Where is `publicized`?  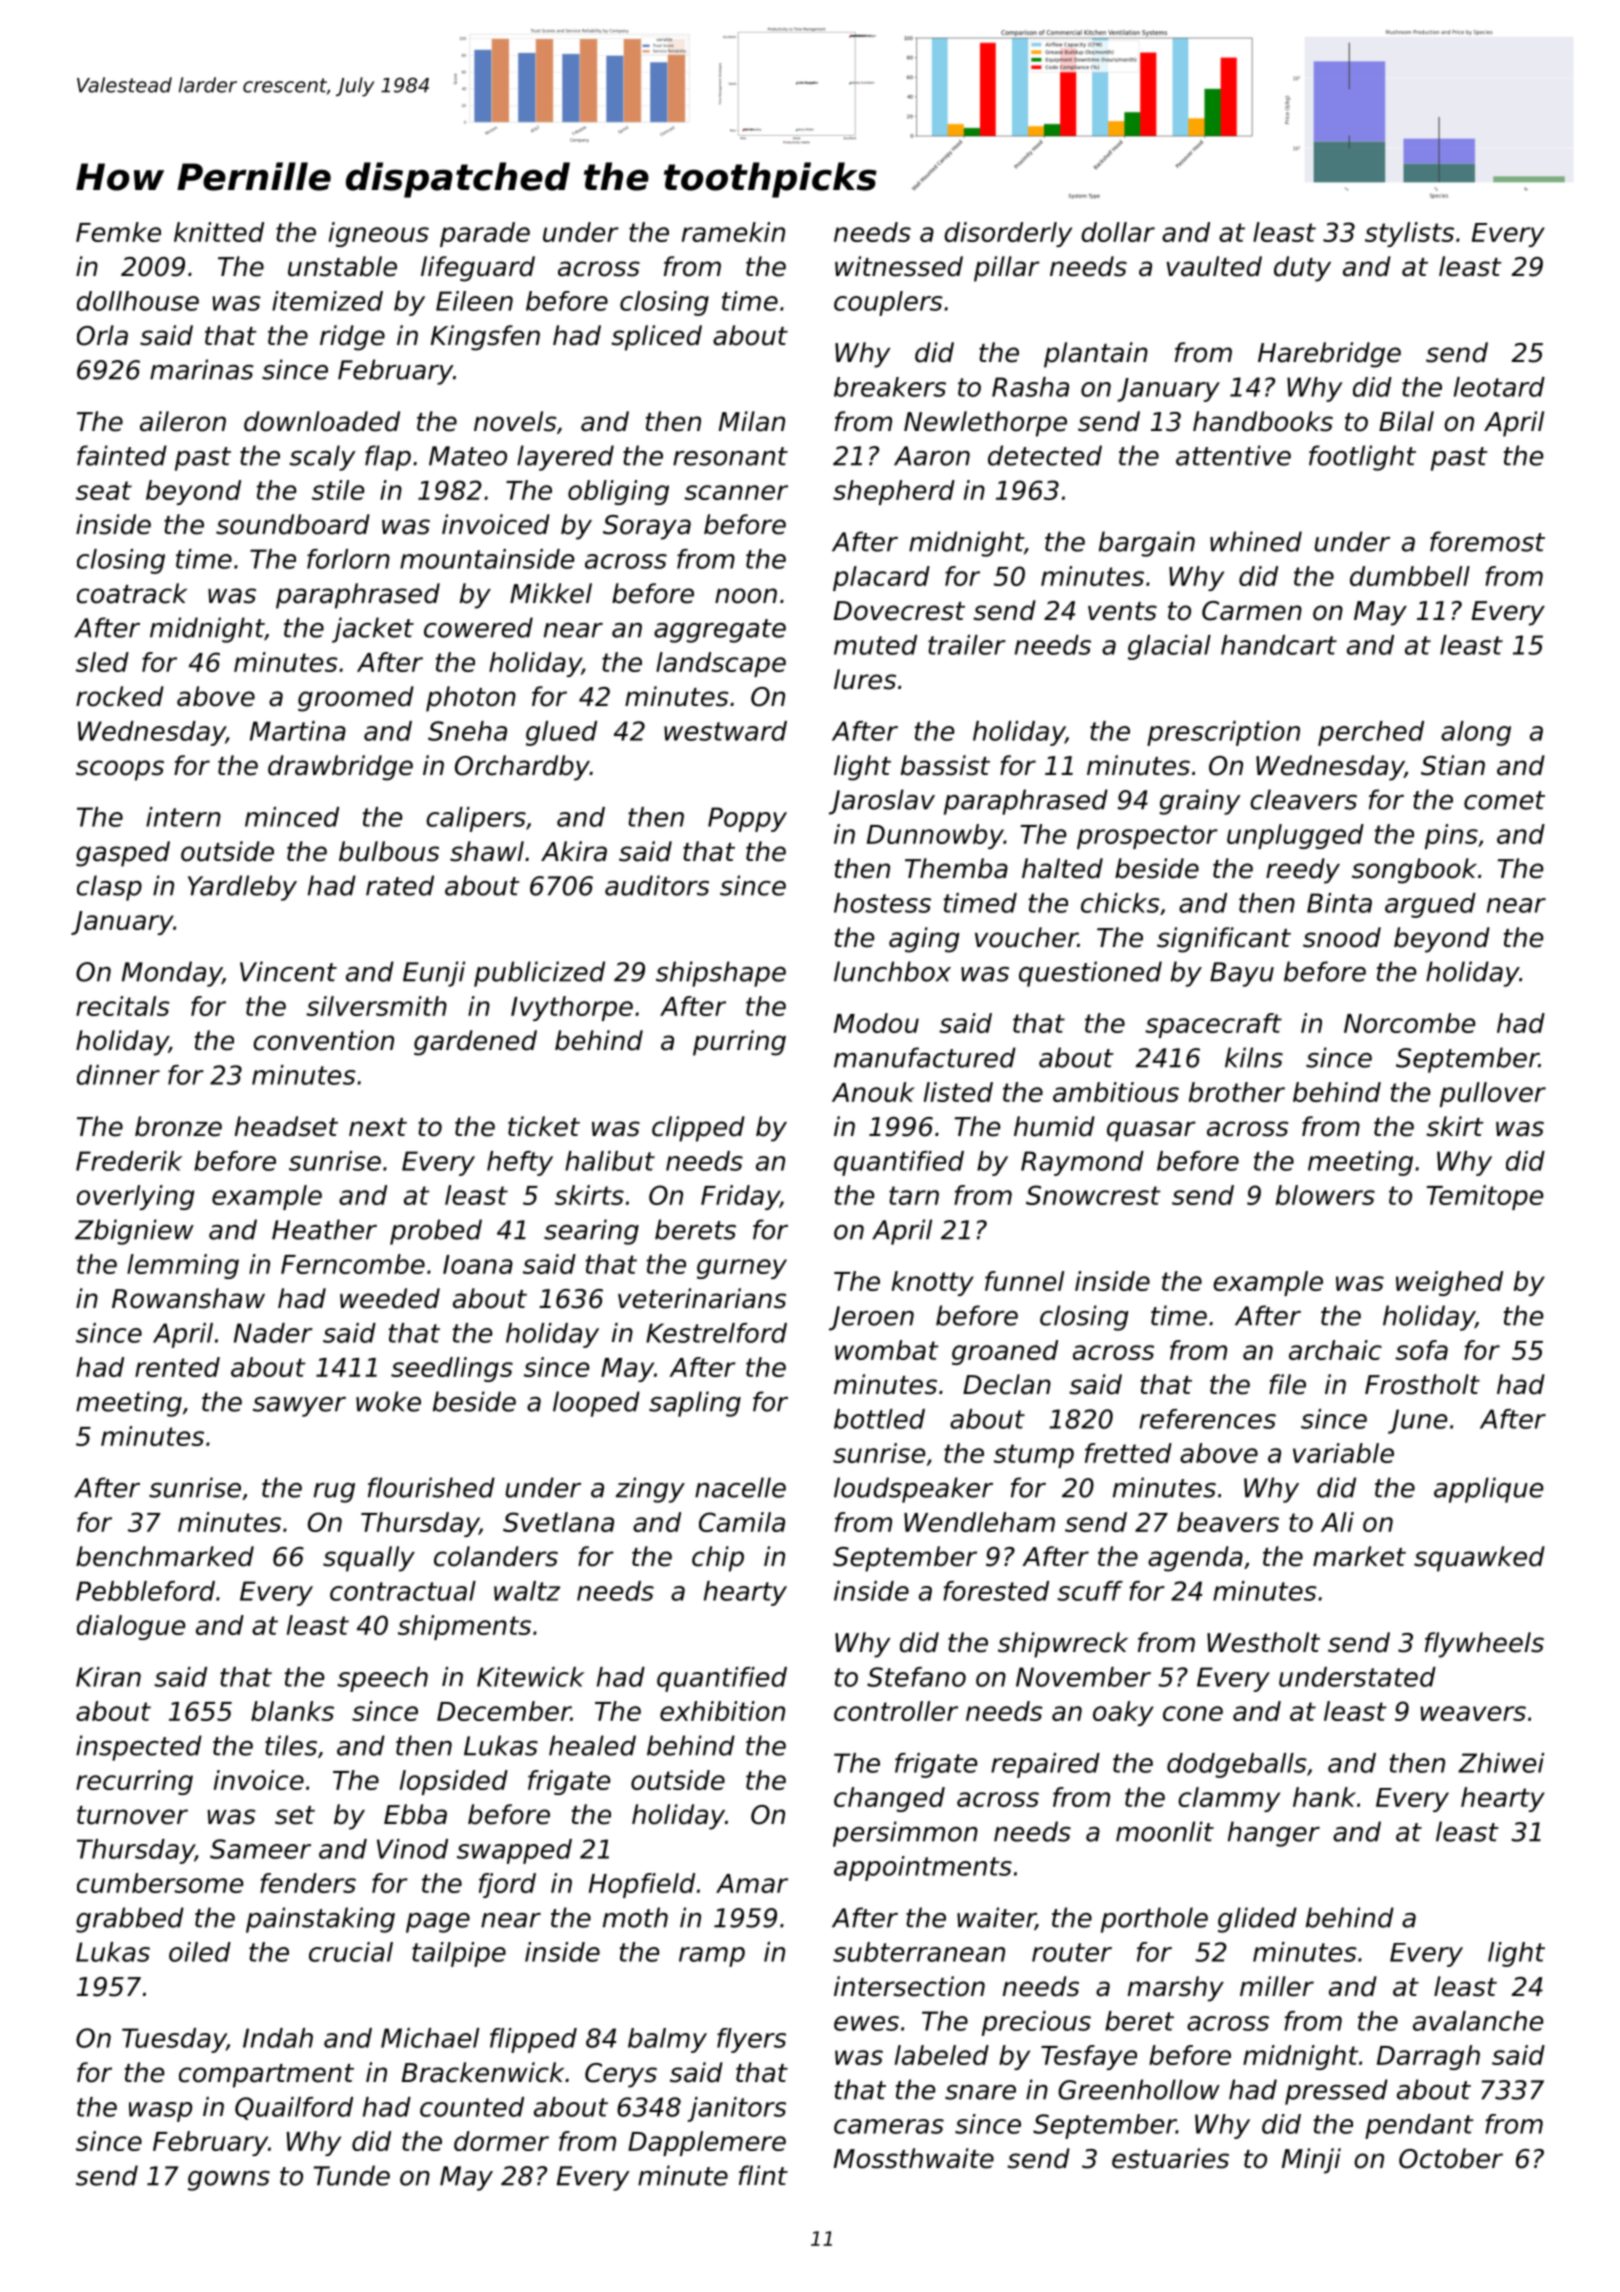 publicized is located at coordinates (539, 974).
